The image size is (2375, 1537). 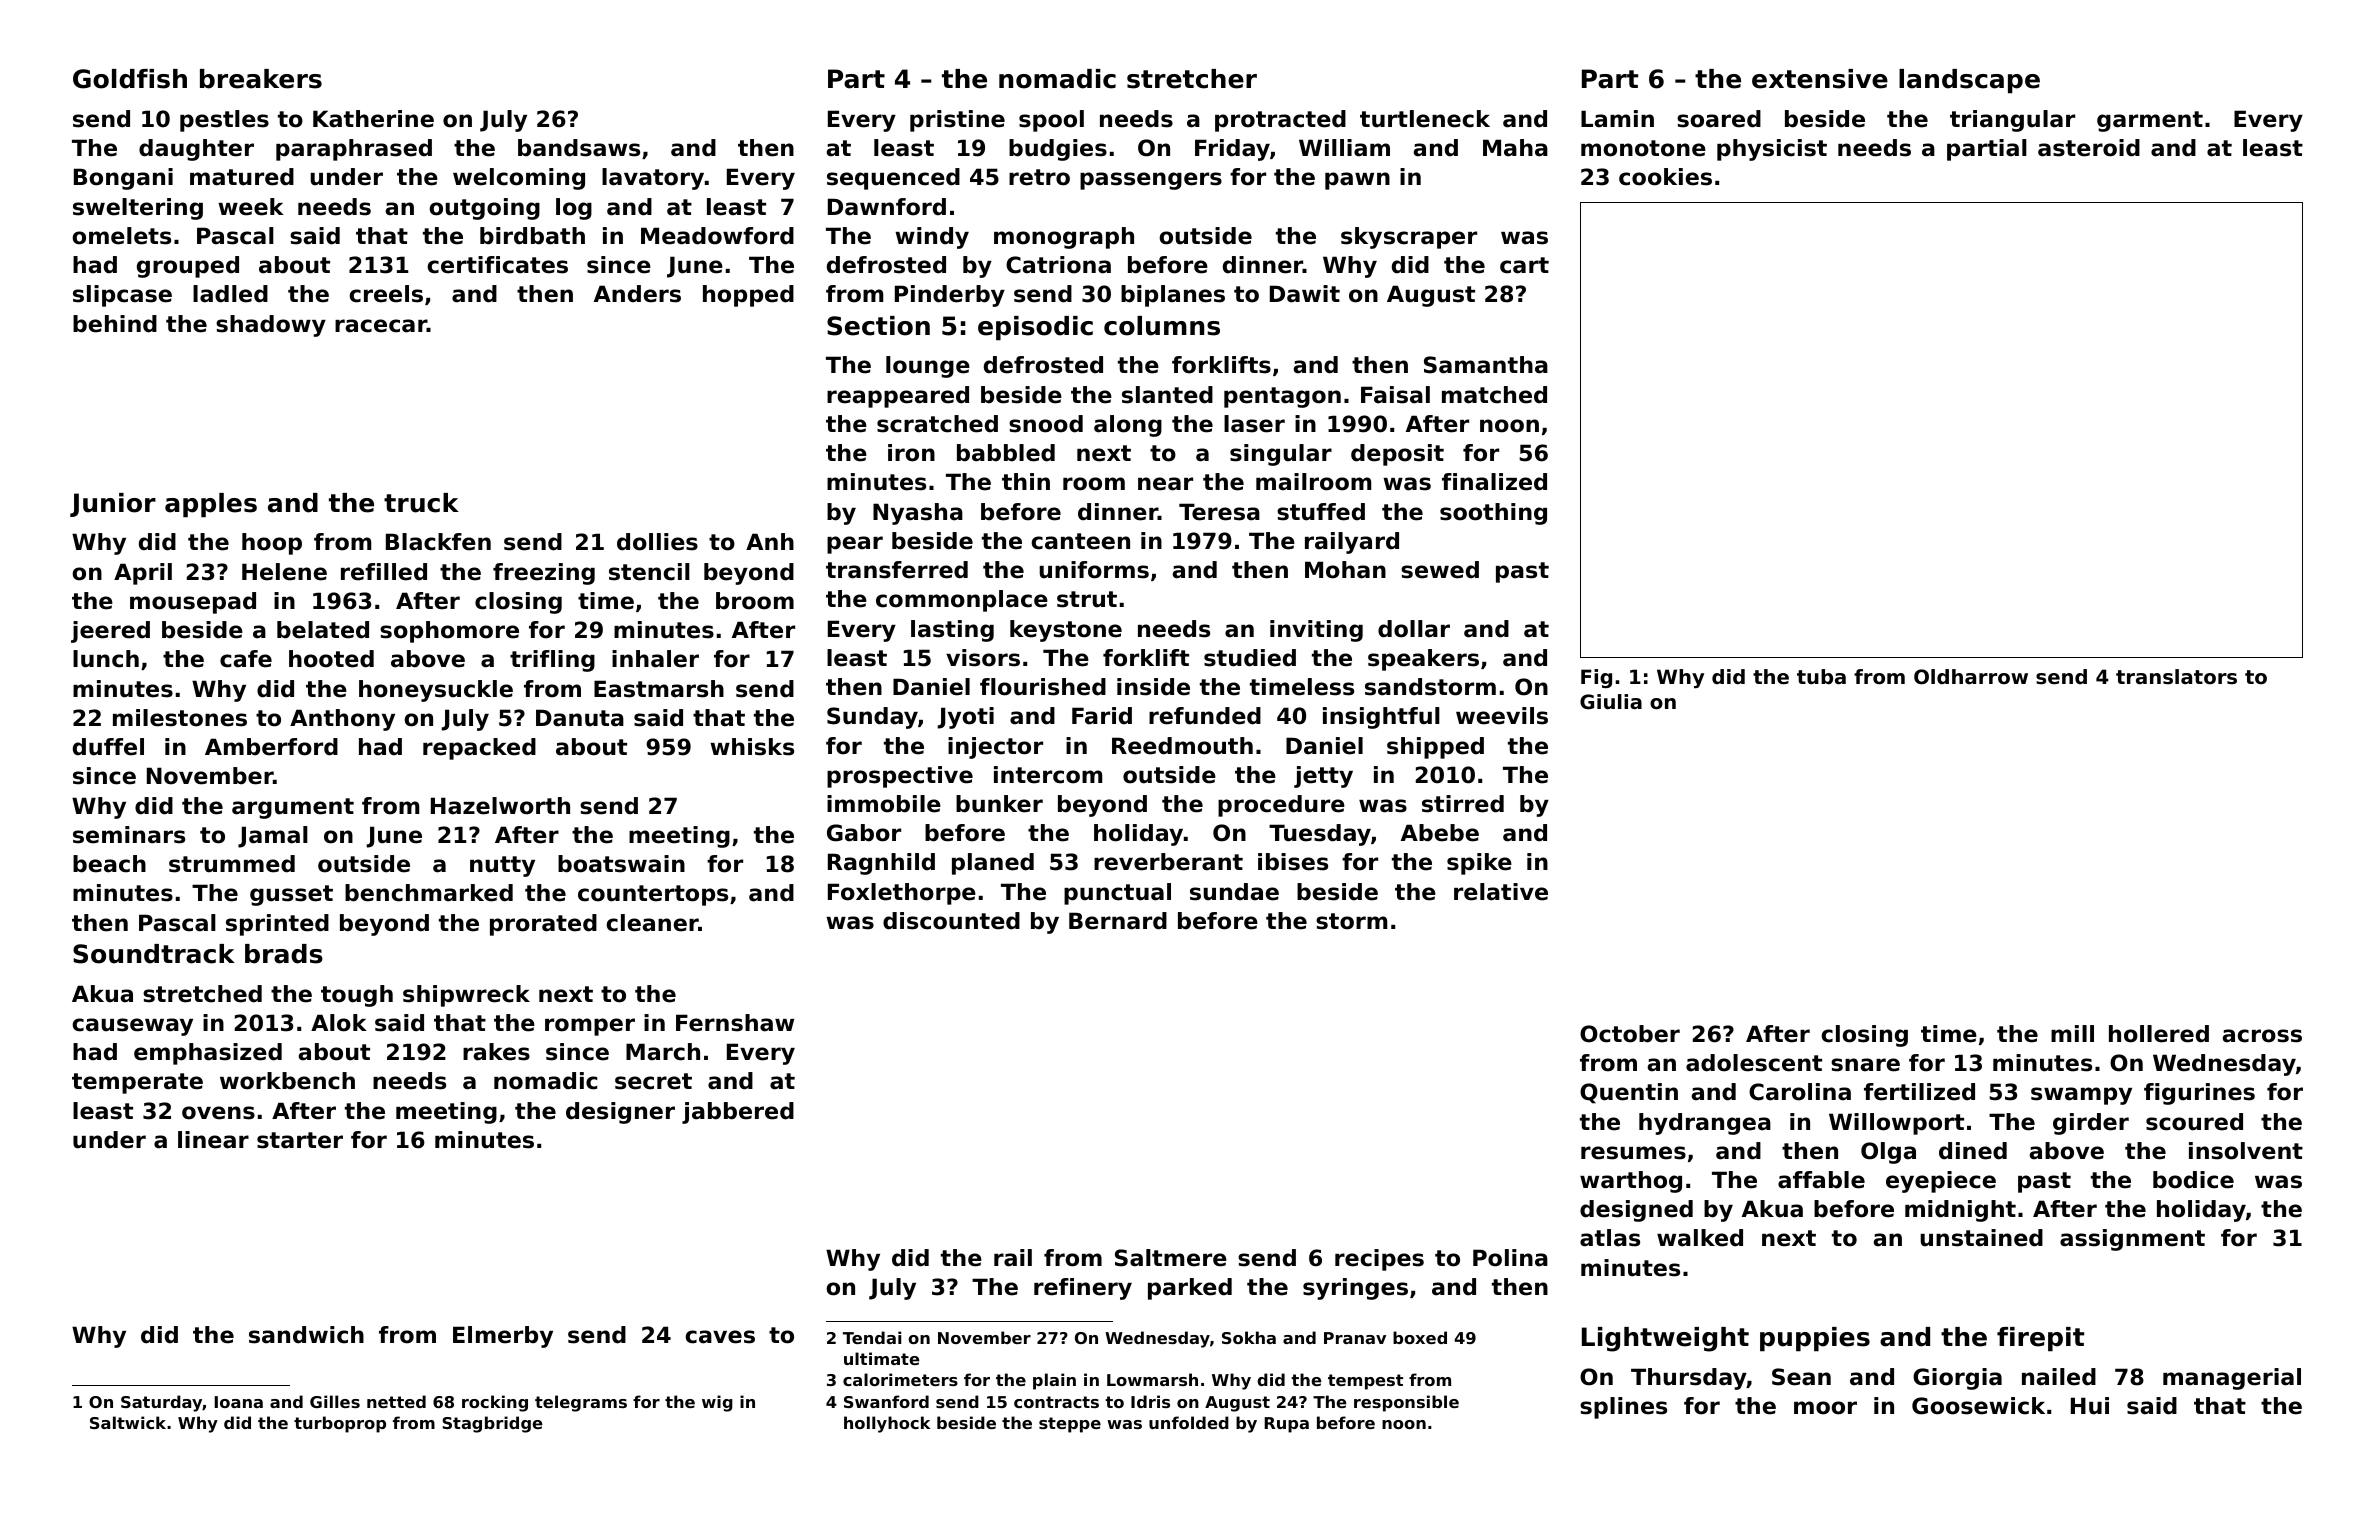 What do you see at coordinates (113, 505) in the page?
I see `Junior` at bounding box center [113, 505].
